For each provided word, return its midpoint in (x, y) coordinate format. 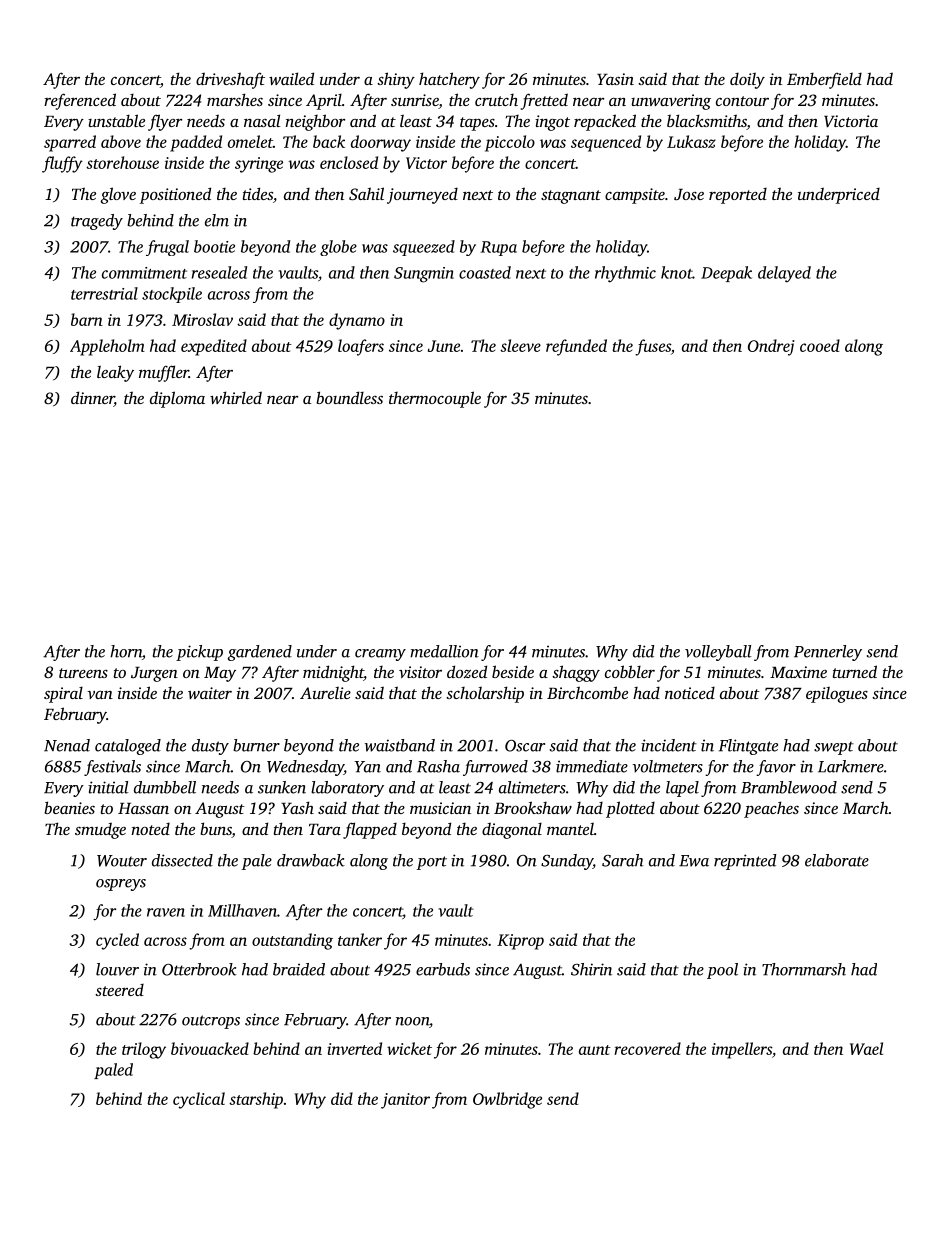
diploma (177, 399)
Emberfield (824, 80)
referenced (80, 101)
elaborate (837, 860)
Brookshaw (533, 807)
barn (87, 319)
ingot (552, 123)
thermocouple (435, 399)
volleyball (718, 653)
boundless (349, 397)
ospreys (121, 885)
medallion (444, 651)
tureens (83, 673)
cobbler (630, 671)
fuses (653, 347)
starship (256, 1100)
